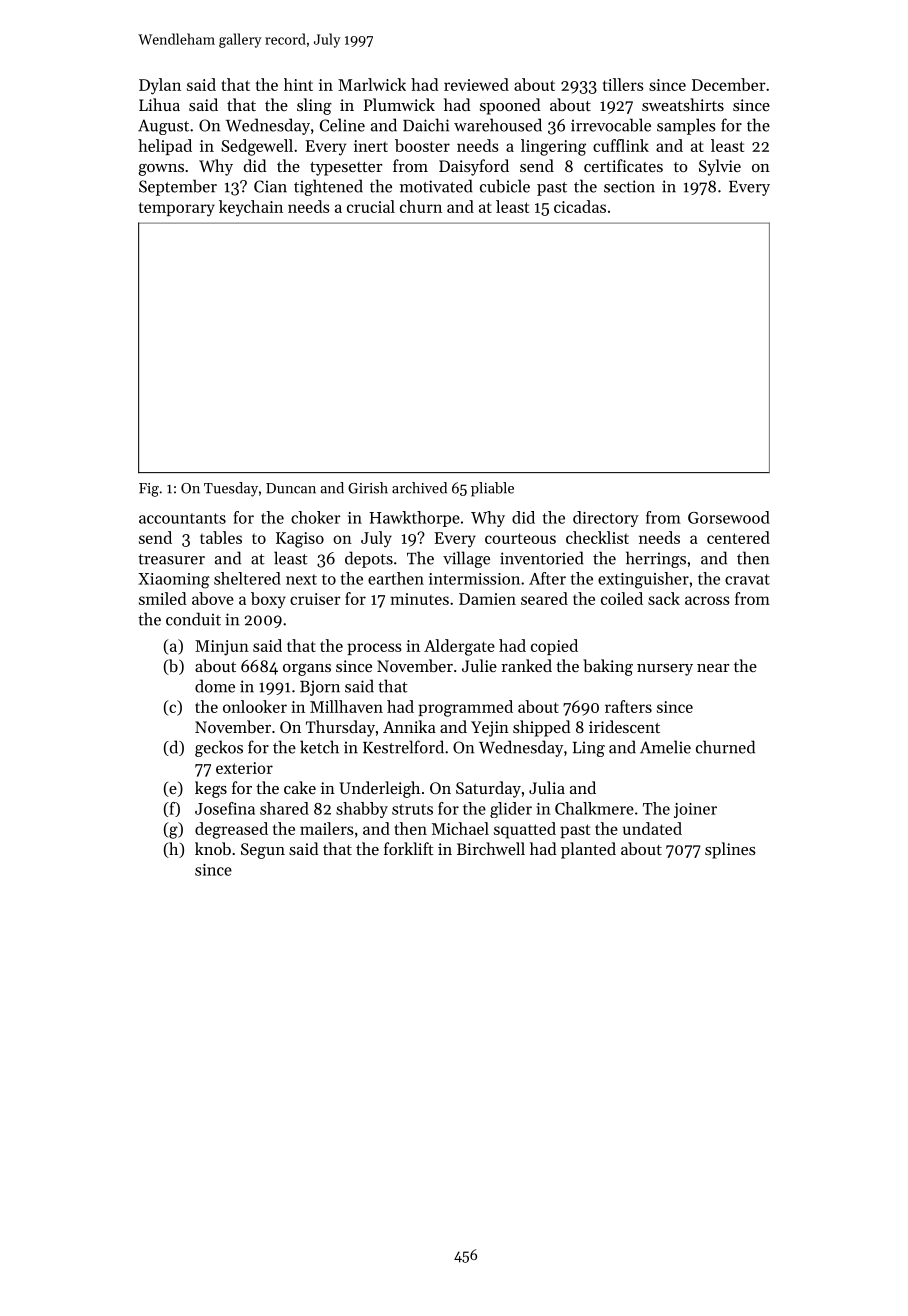 This screenshot has width=908, height=1316. What do you see at coordinates (466, 559) in the screenshot?
I see `village` at bounding box center [466, 559].
